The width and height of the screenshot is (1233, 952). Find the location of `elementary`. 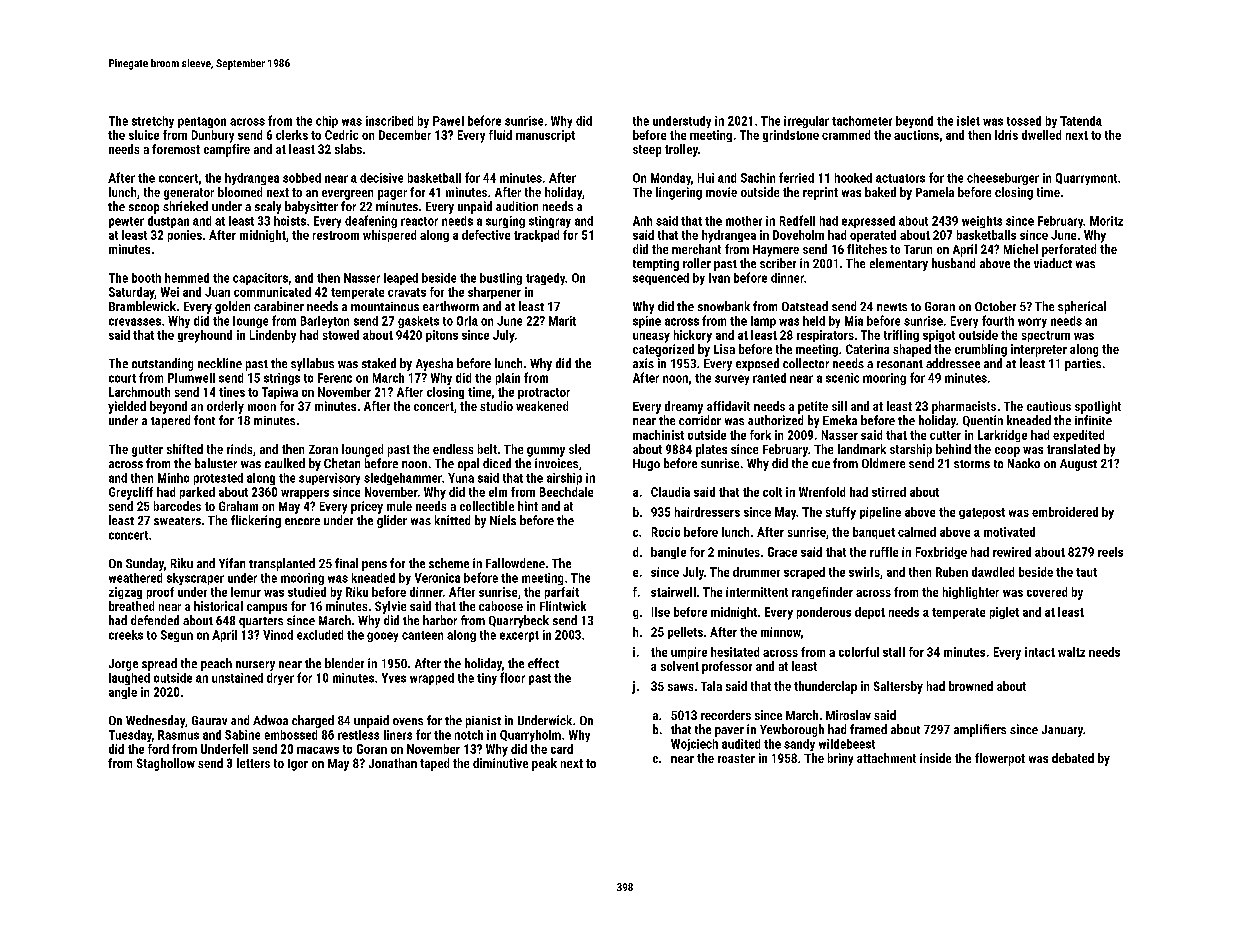

elementary is located at coordinates (899, 264).
